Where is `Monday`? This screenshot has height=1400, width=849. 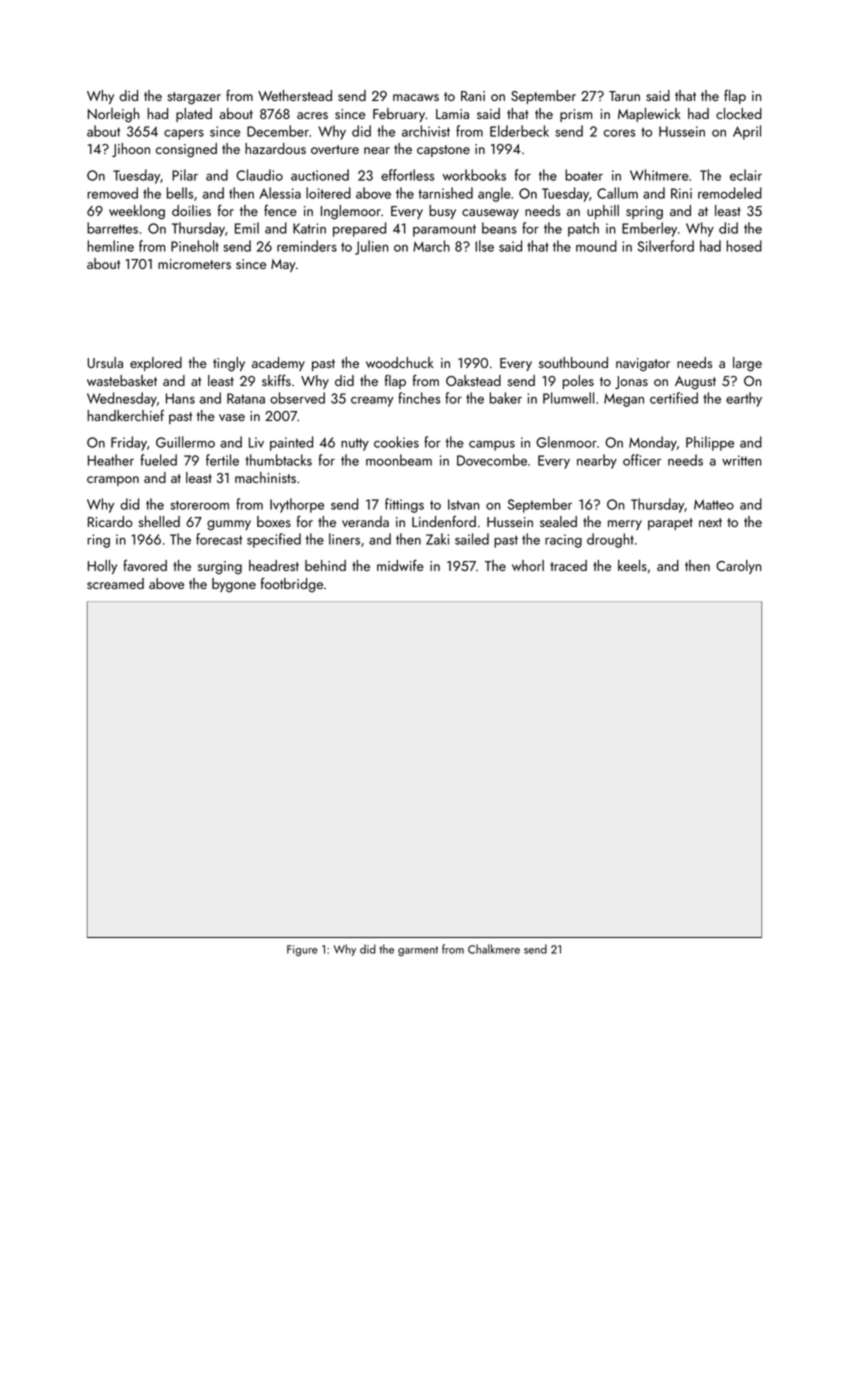 Monday is located at coordinates (653, 443).
